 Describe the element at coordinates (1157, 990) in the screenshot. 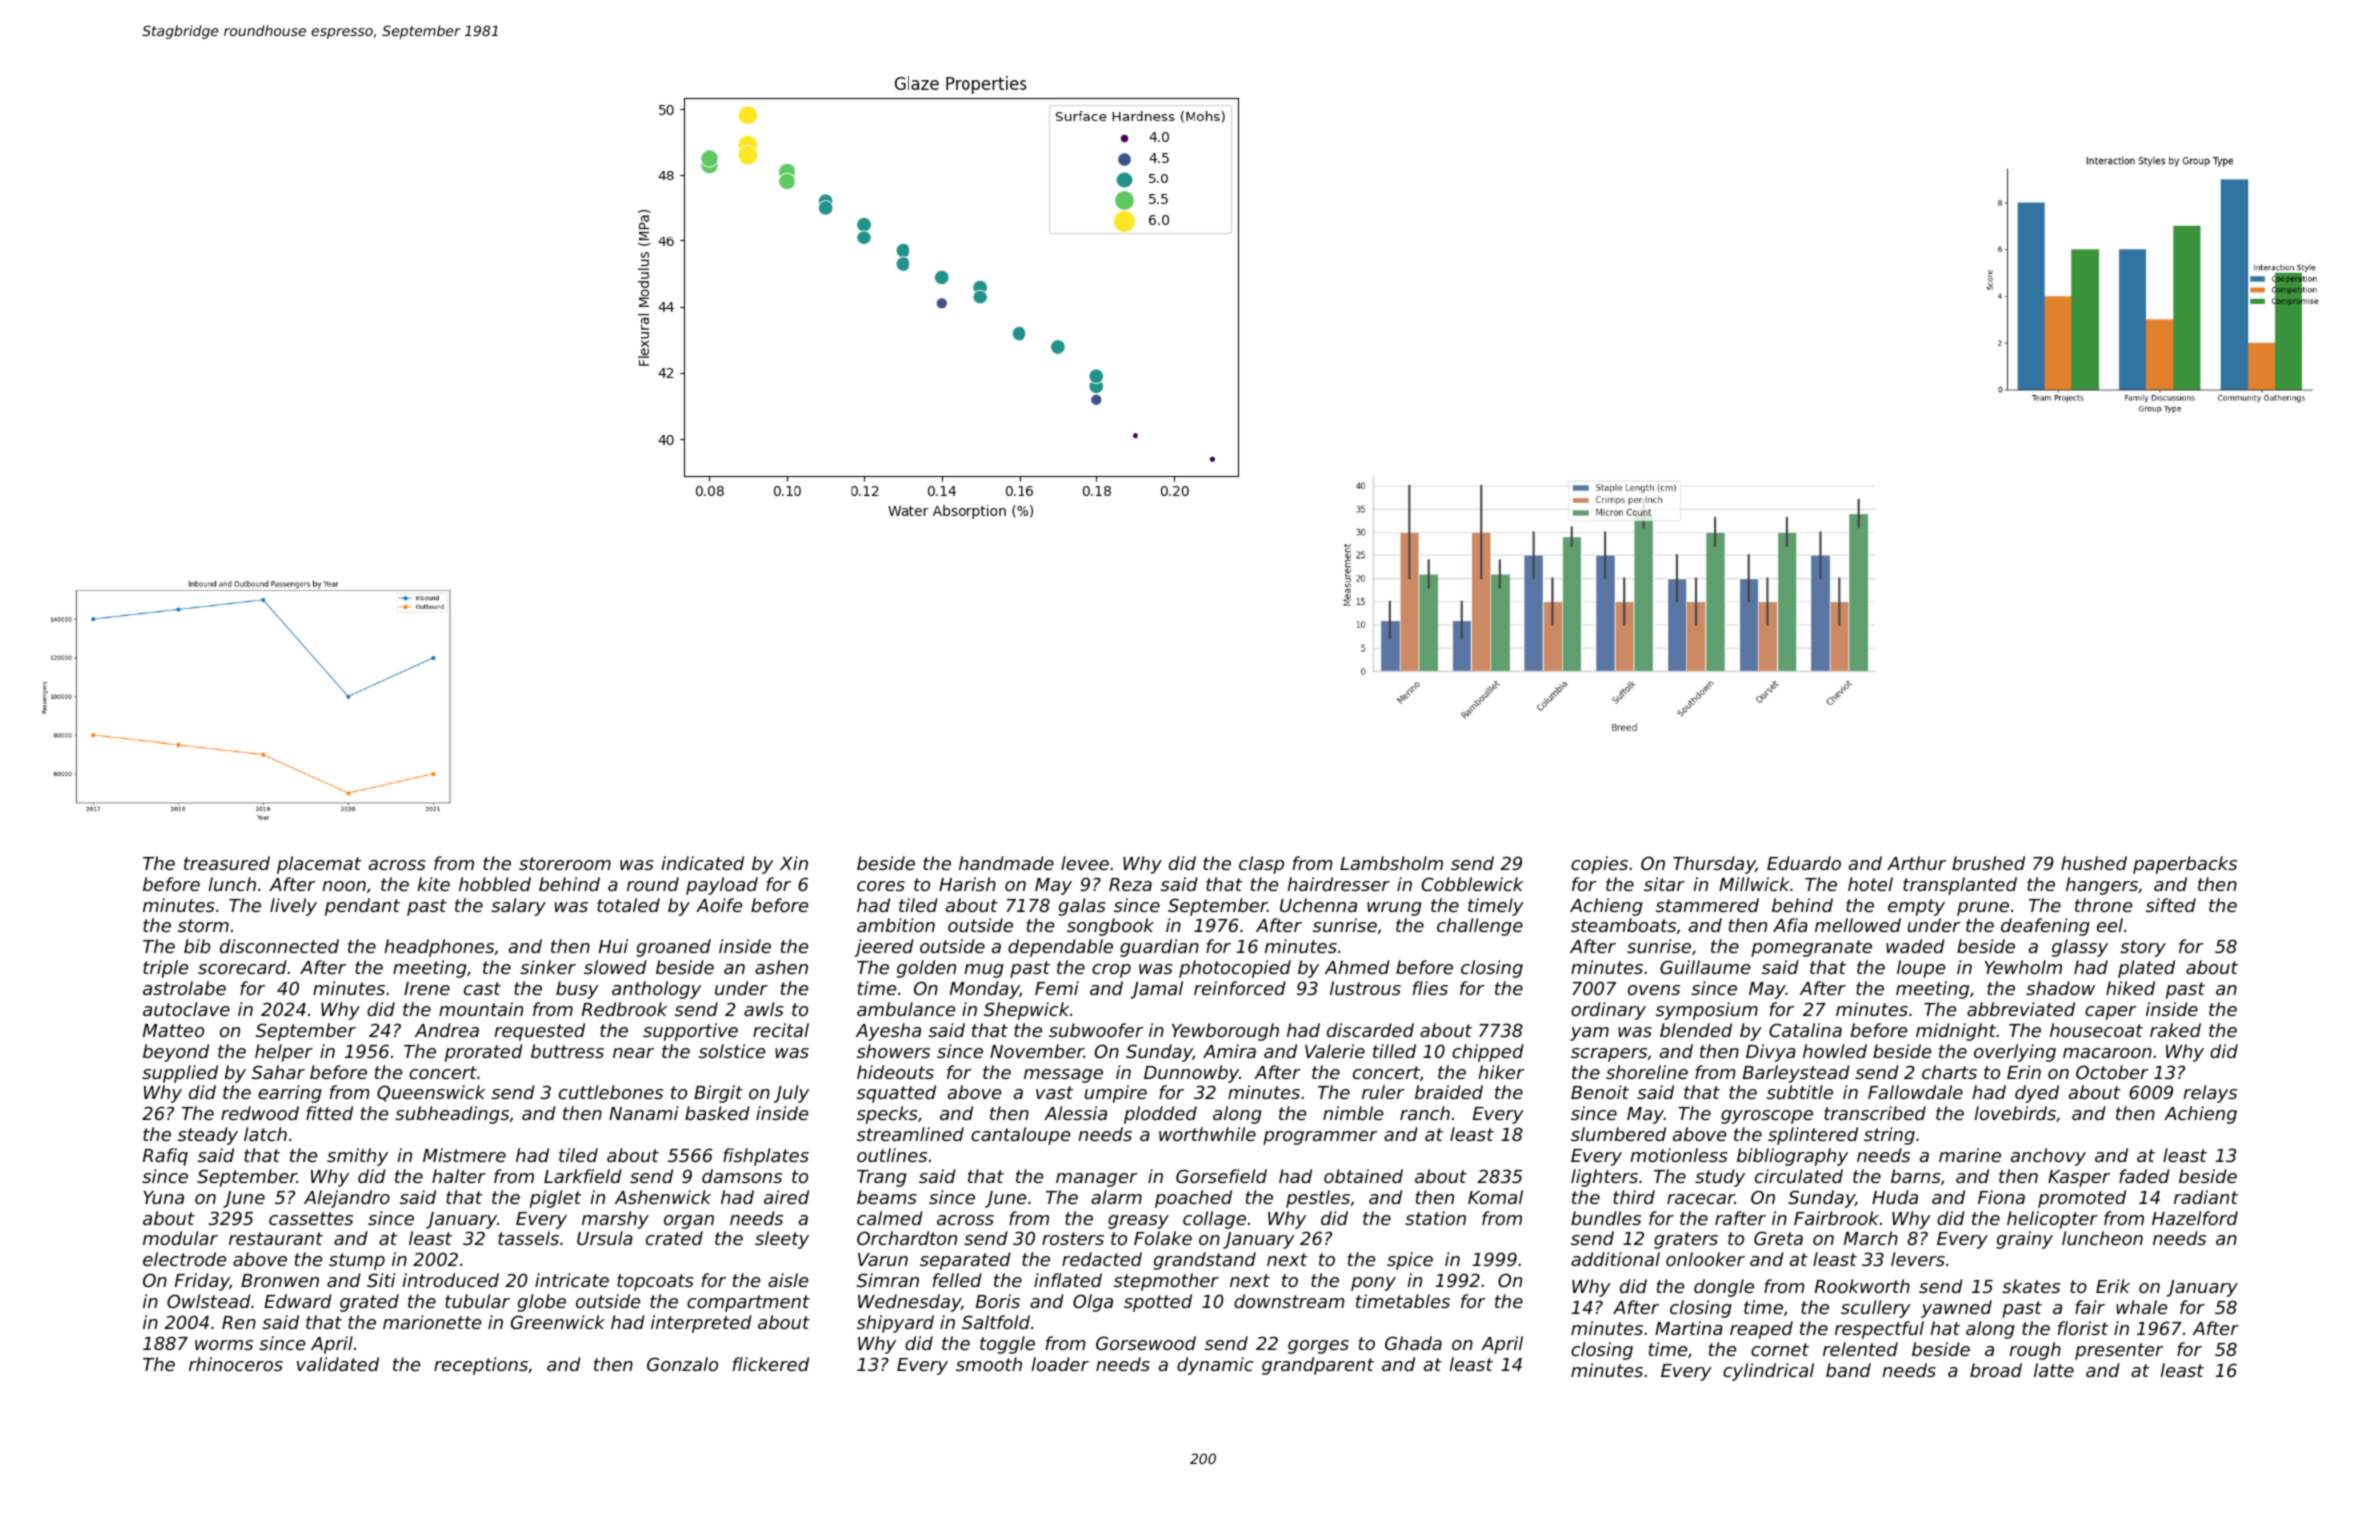

I see `Jamal` at that location.
